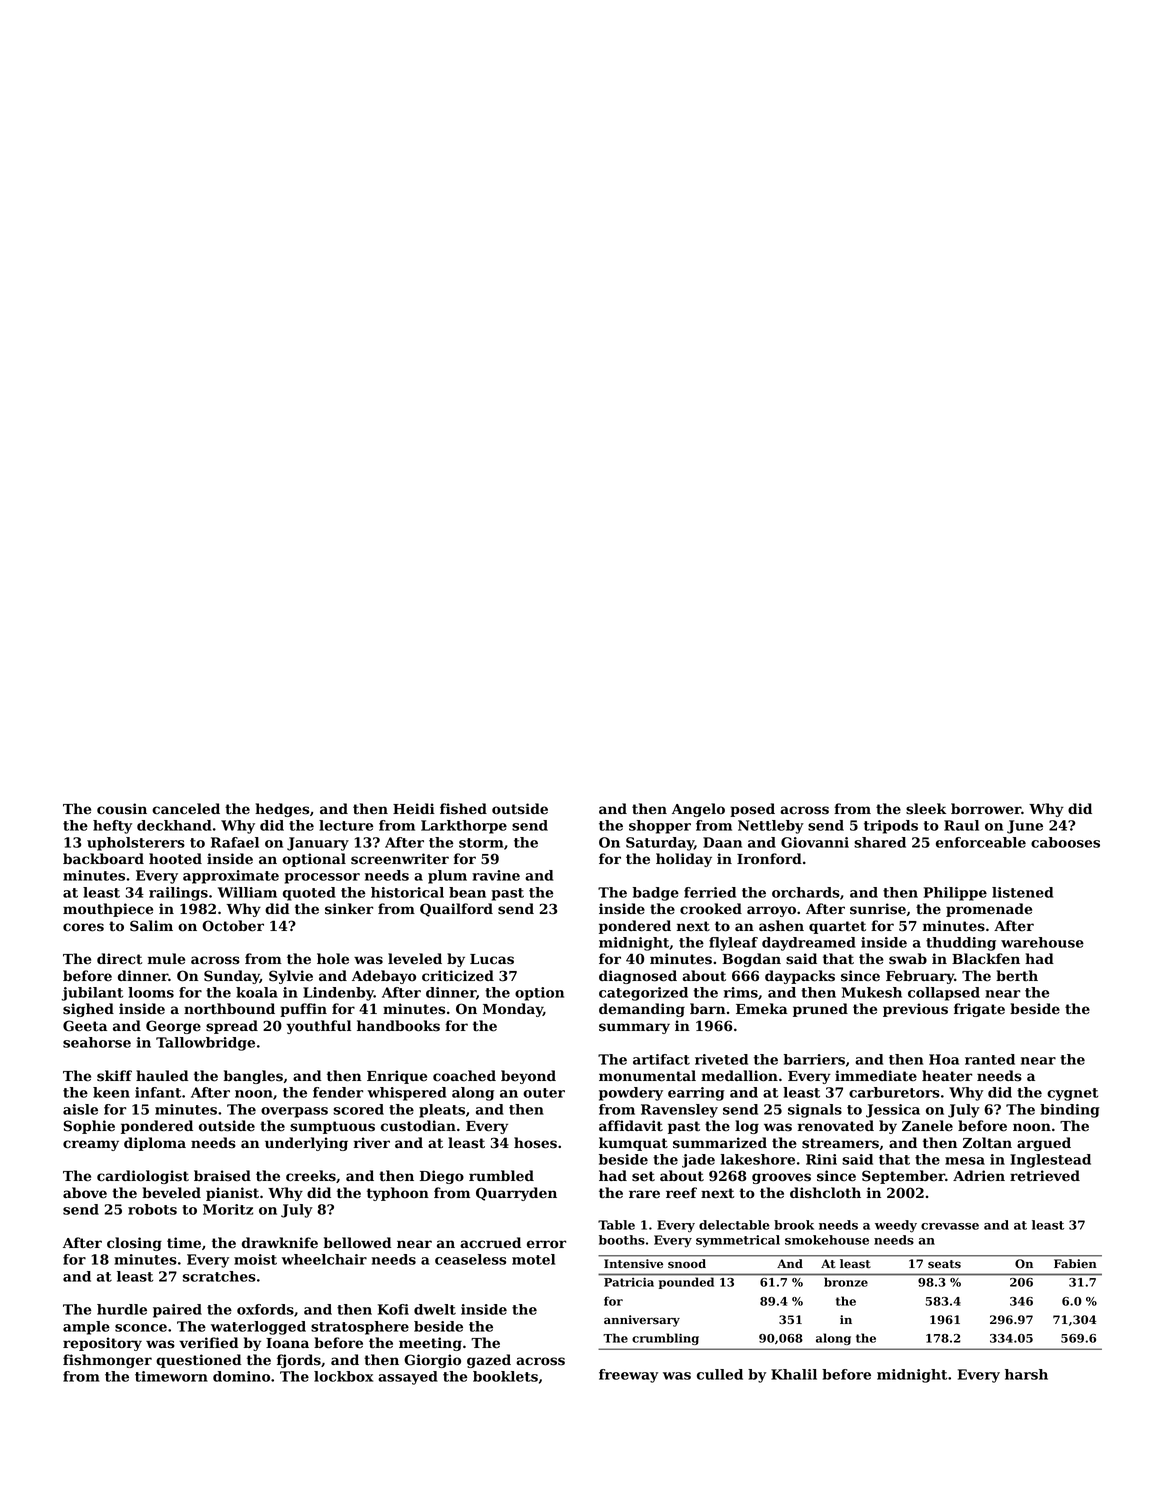 This screenshot has height=1507, width=1165. What do you see at coordinates (119, 959) in the screenshot?
I see `direct` at bounding box center [119, 959].
